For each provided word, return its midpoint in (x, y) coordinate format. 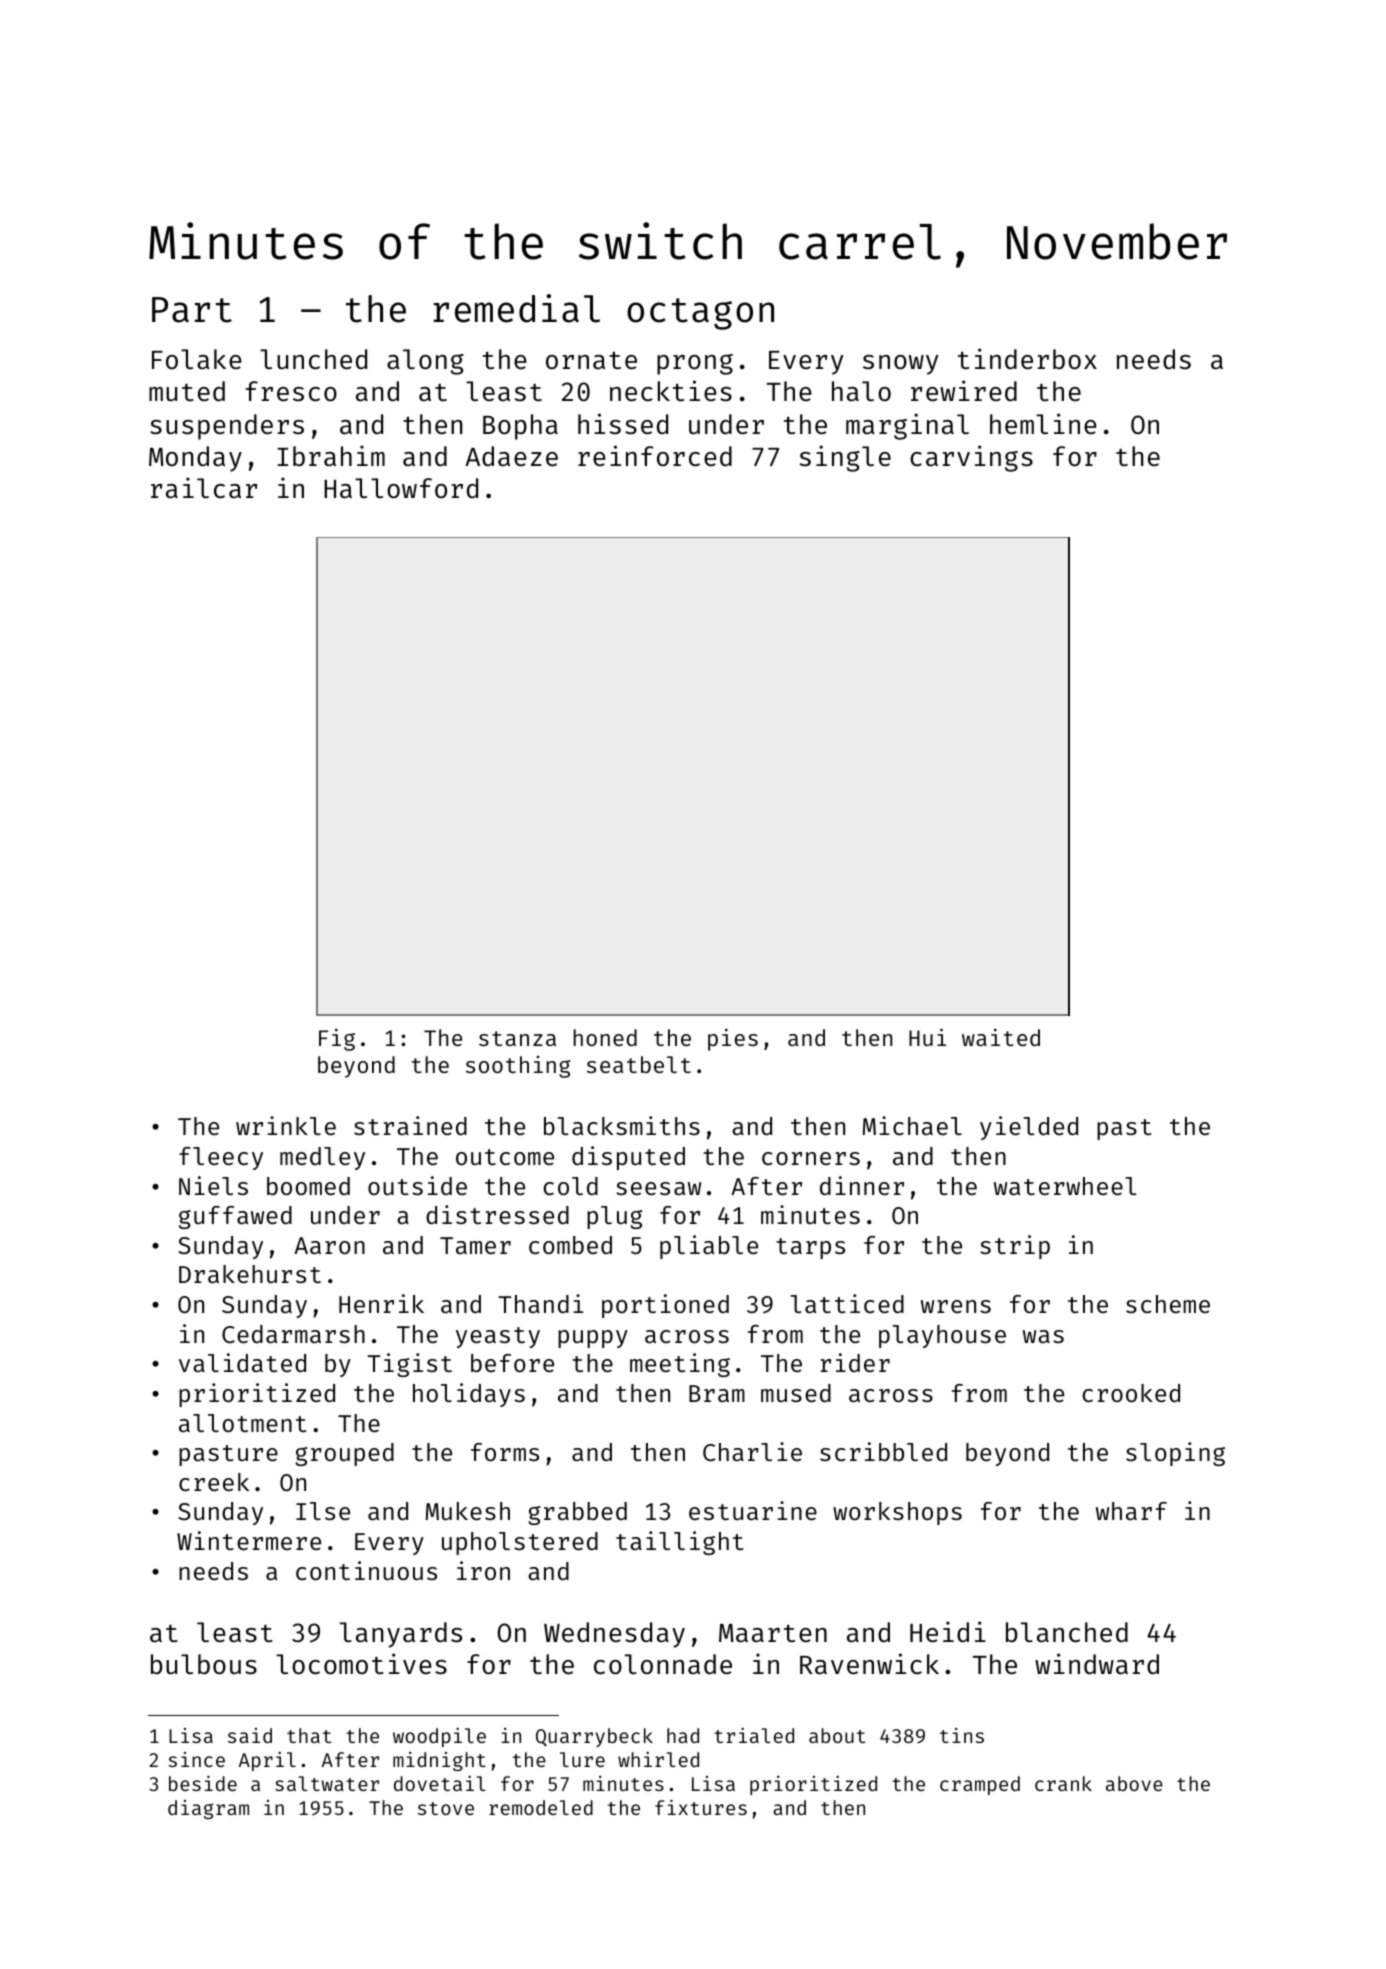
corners (811, 1158)
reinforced (655, 456)
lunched (313, 359)
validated (242, 1362)
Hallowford (401, 488)
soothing (518, 1067)
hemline (1043, 424)
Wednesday (614, 1635)
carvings (971, 458)
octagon (700, 314)
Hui (928, 1037)
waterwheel (1065, 1186)
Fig (337, 1039)
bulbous (204, 1664)
